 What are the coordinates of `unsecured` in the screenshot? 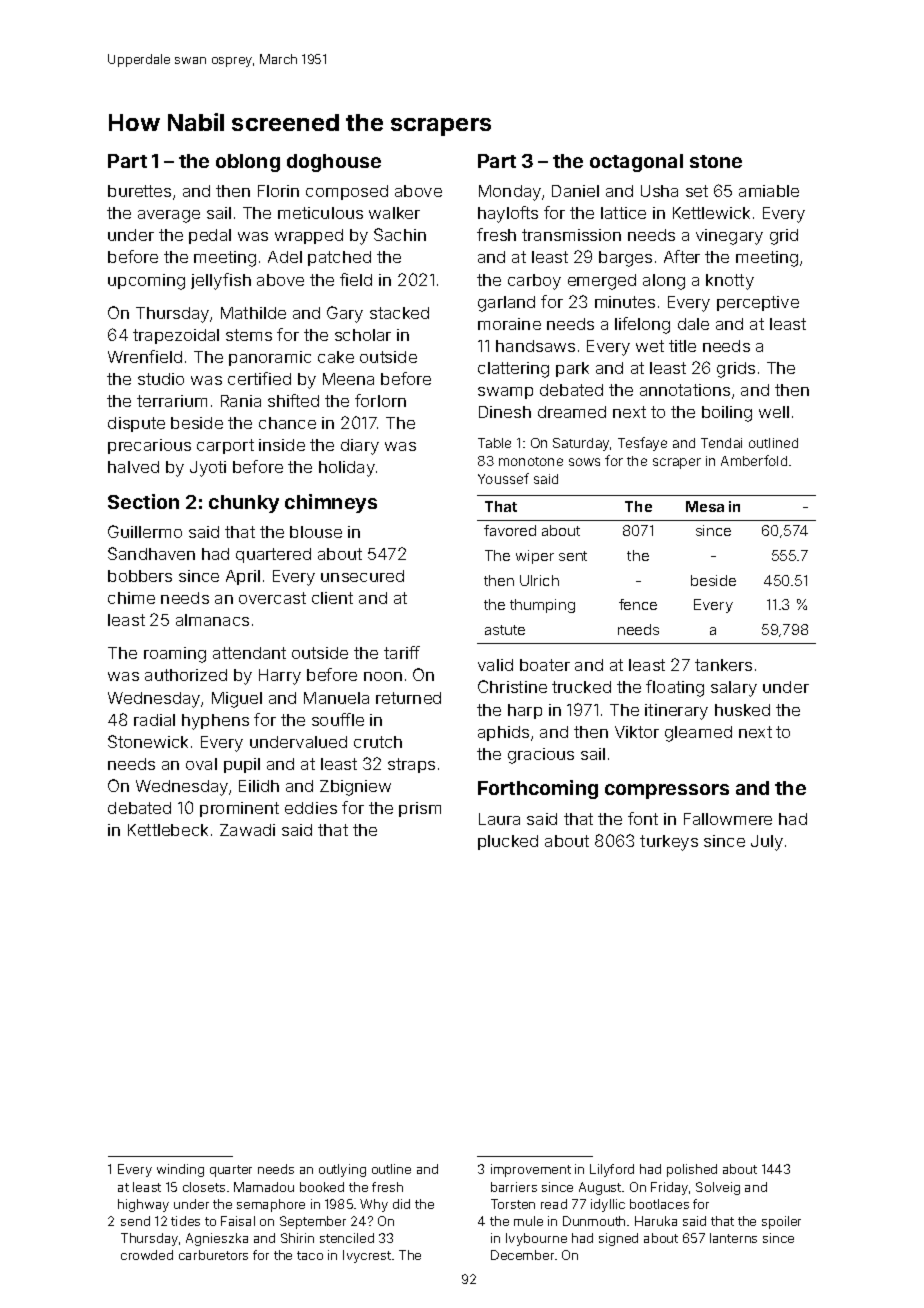 It's located at (362, 576).
